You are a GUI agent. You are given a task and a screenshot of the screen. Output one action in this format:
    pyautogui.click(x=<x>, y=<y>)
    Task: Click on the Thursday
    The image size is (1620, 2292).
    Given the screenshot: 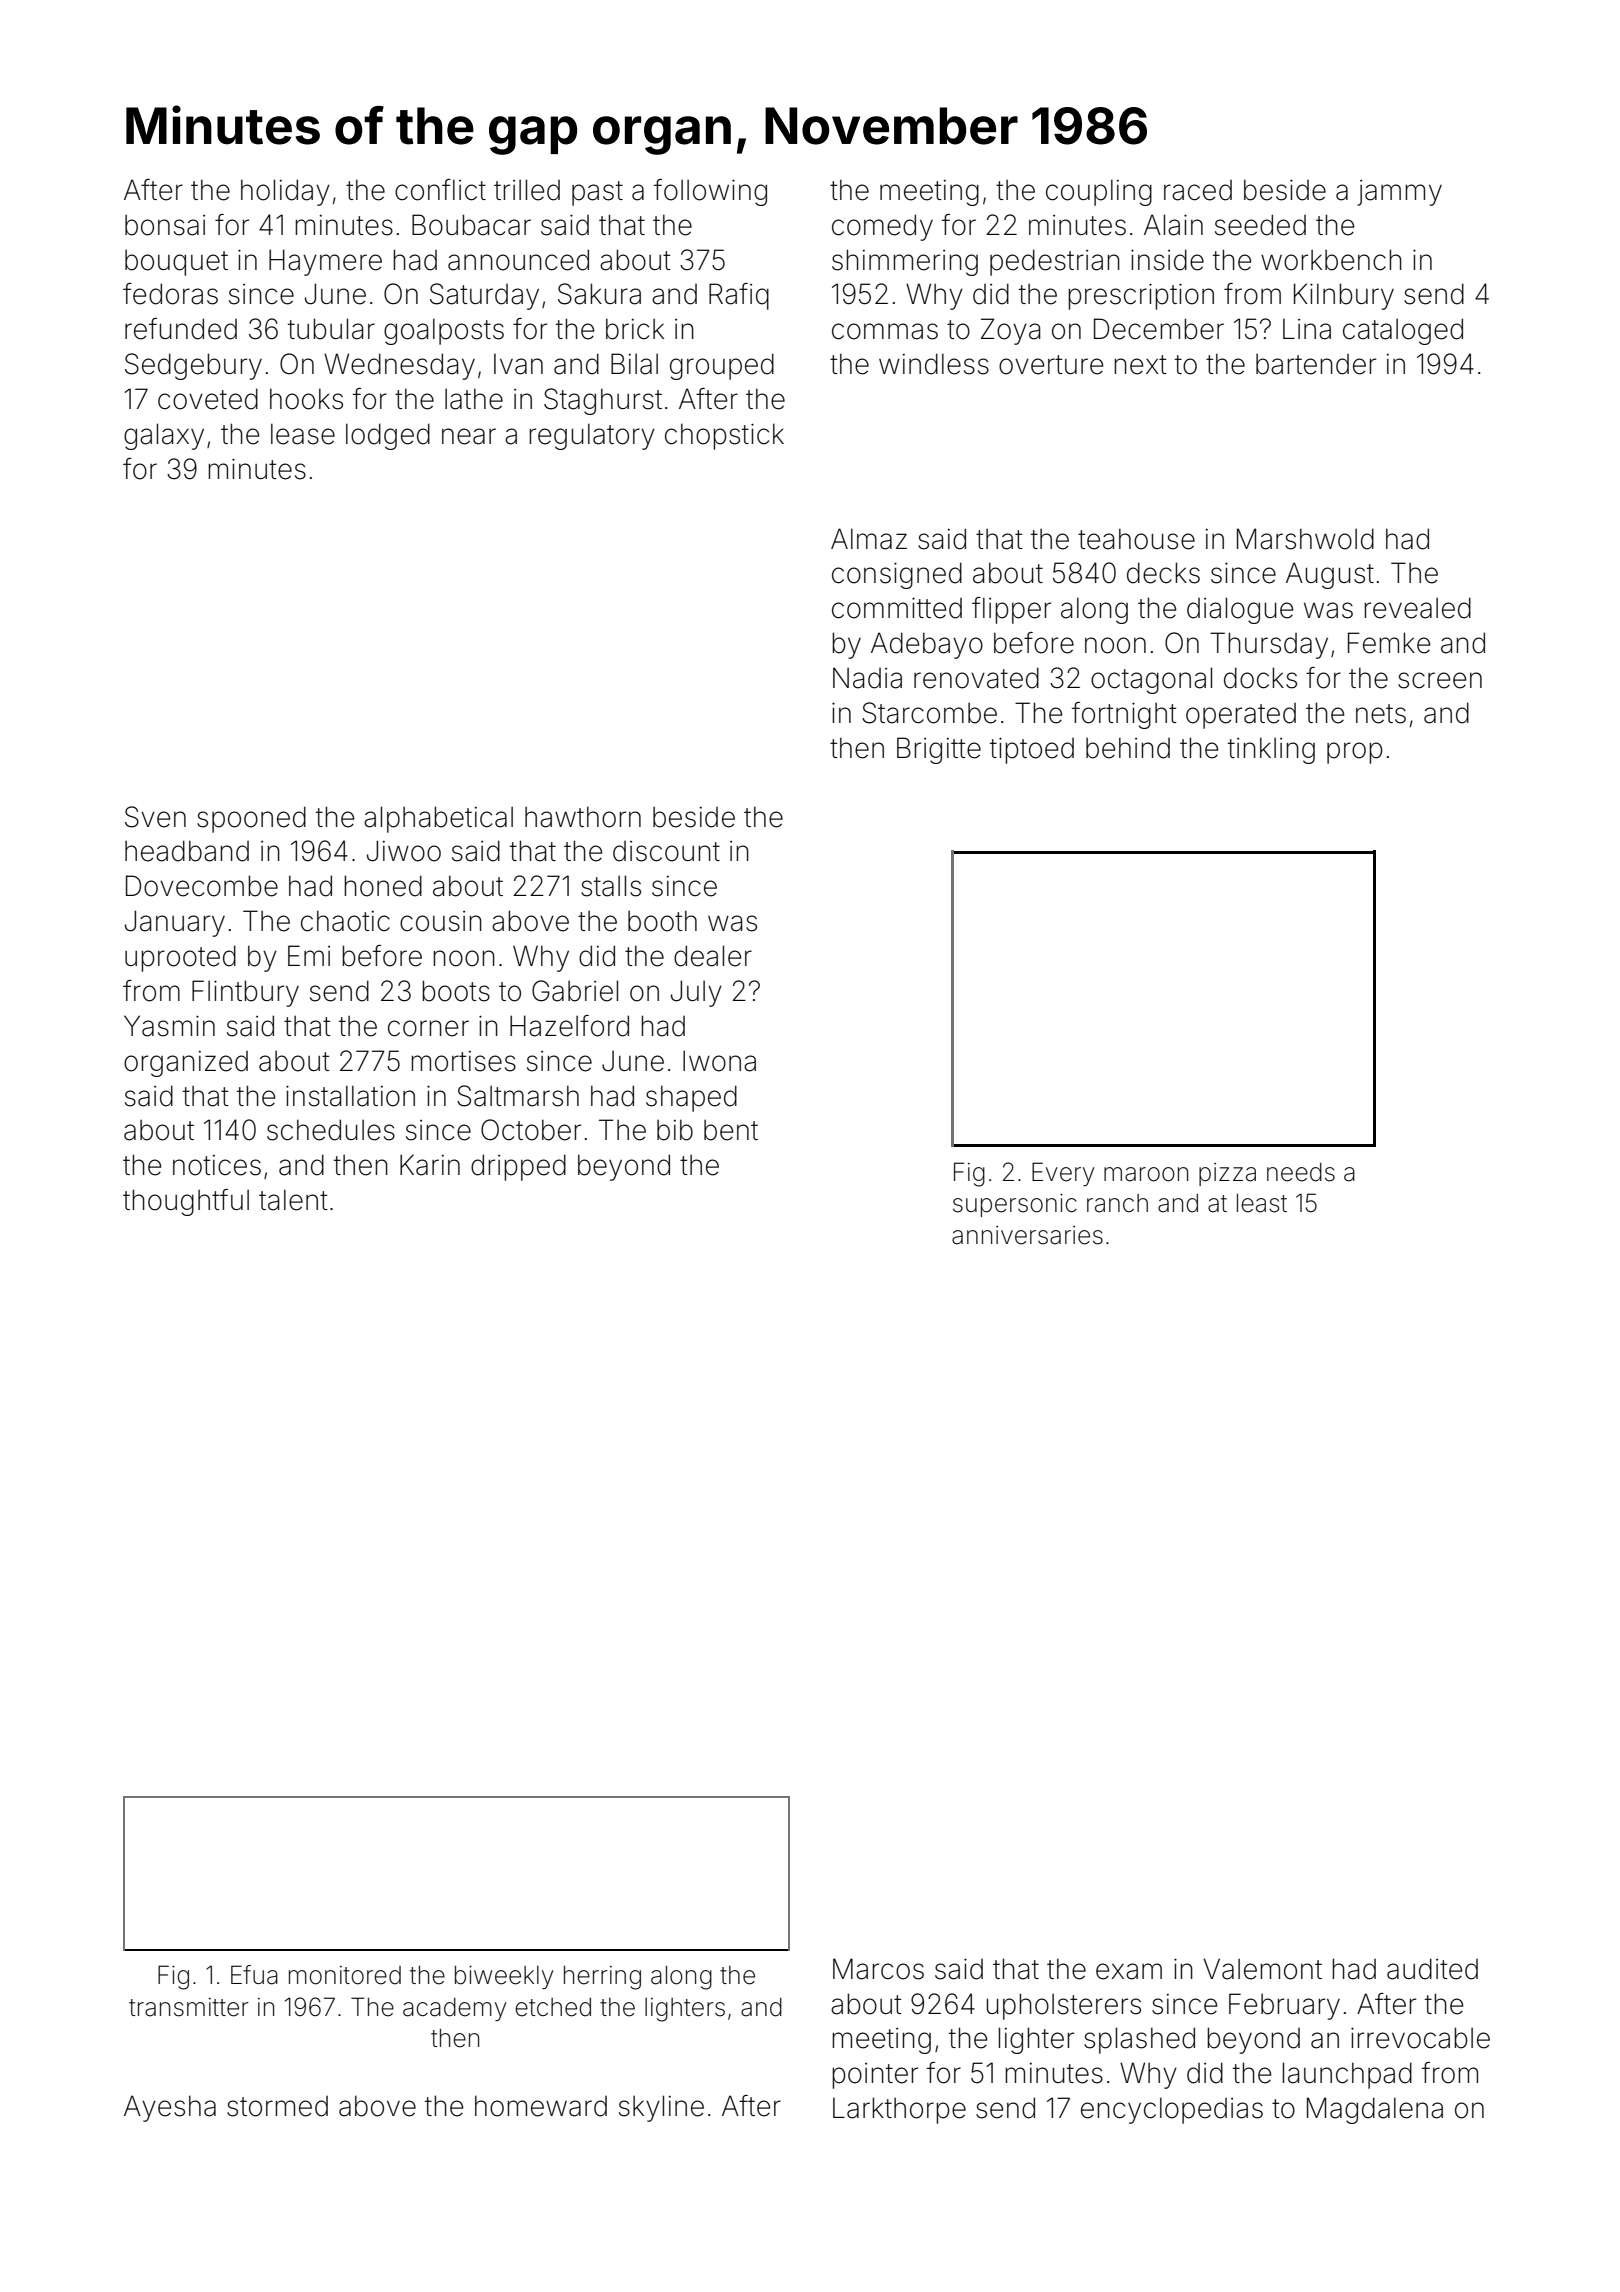 What is the action you would take?
    pyautogui.click(x=1269, y=645)
